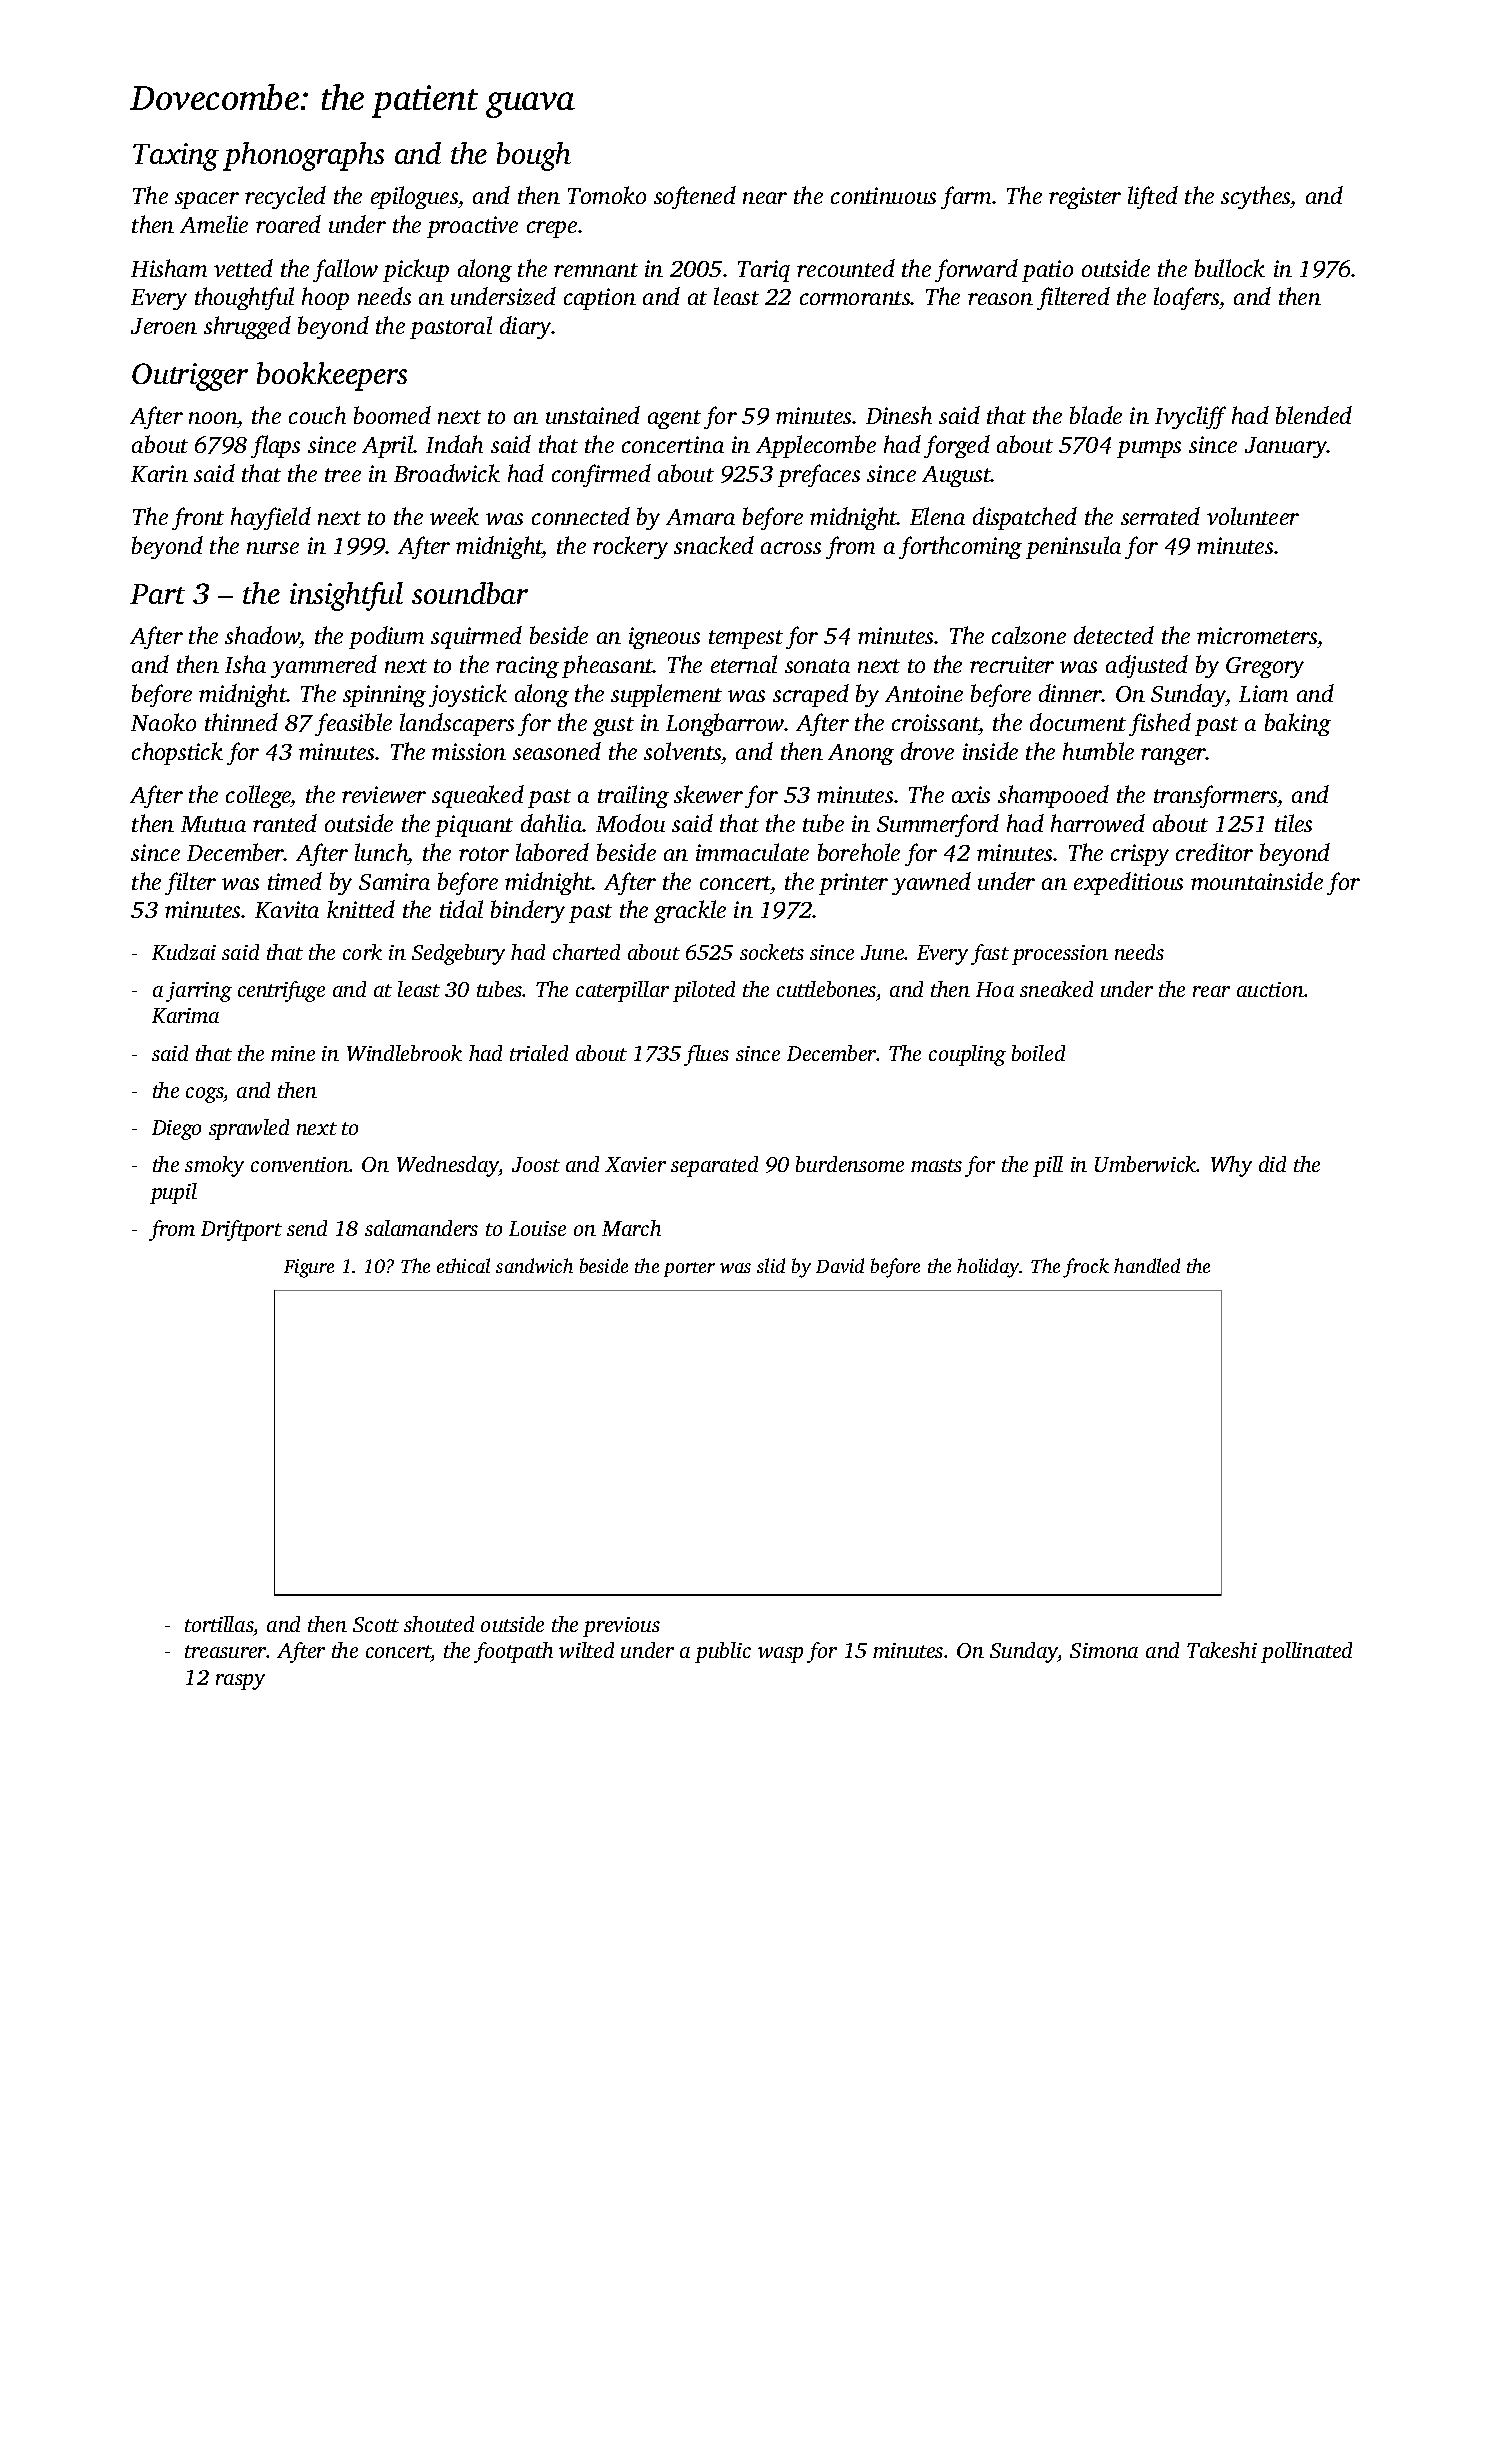 The height and width of the screenshot is (2464, 1496). Describe the element at coordinates (1314, 415) in the screenshot. I see `blended` at that location.
